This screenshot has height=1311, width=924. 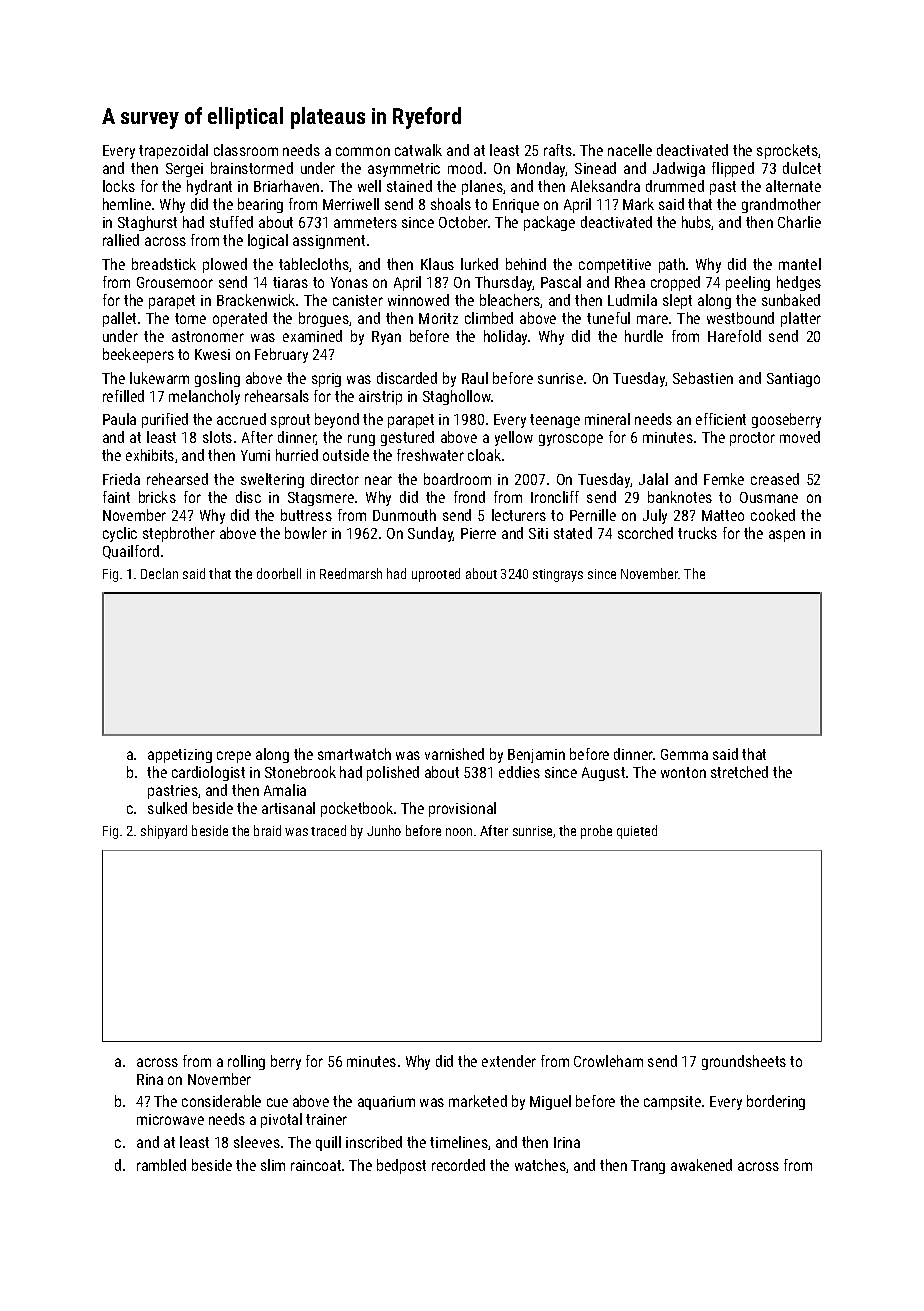 I want to click on noon, so click(x=459, y=832).
